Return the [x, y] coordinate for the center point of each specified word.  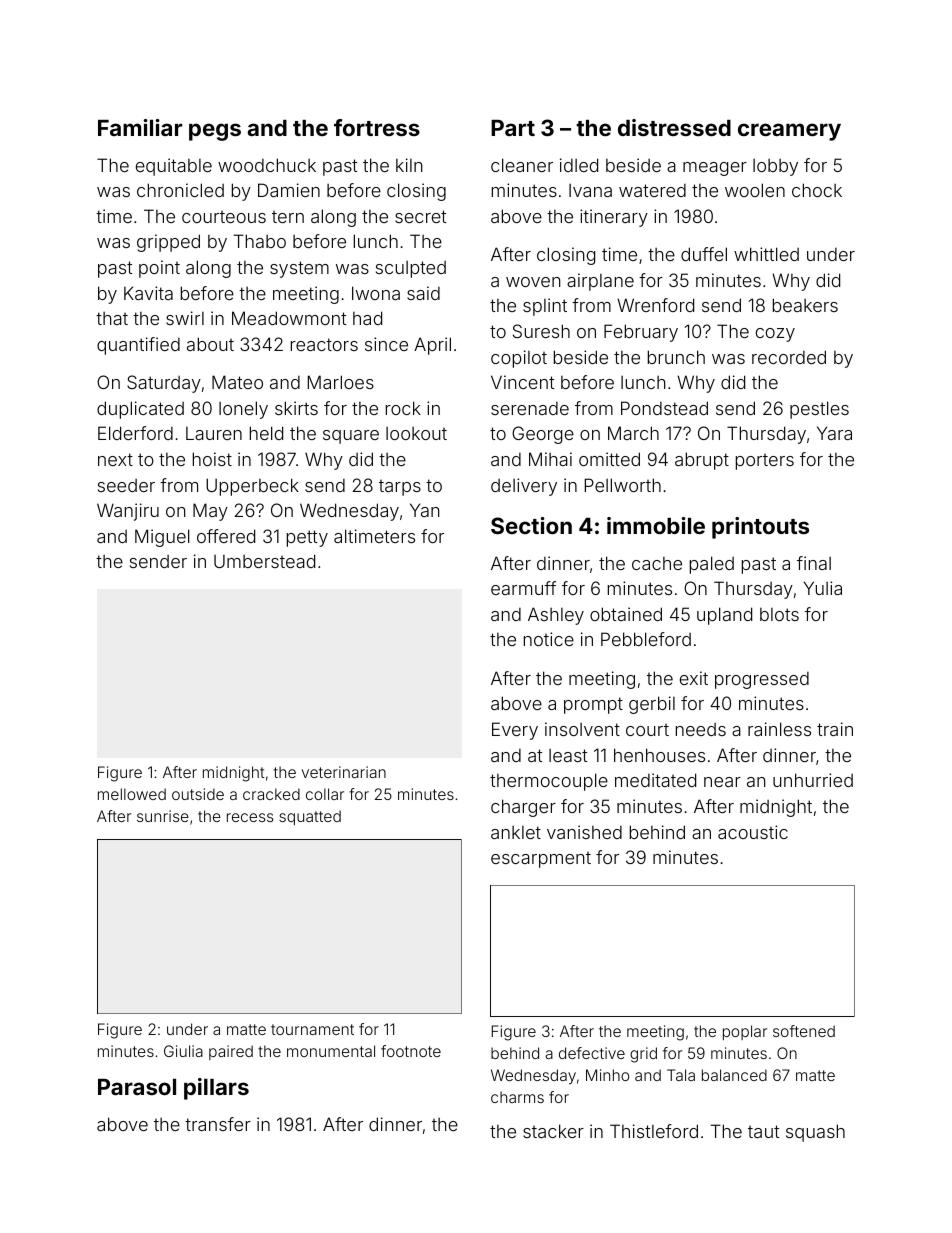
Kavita [148, 293]
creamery [789, 132]
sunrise [163, 816]
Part [513, 128]
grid [643, 1055]
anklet [516, 832]
